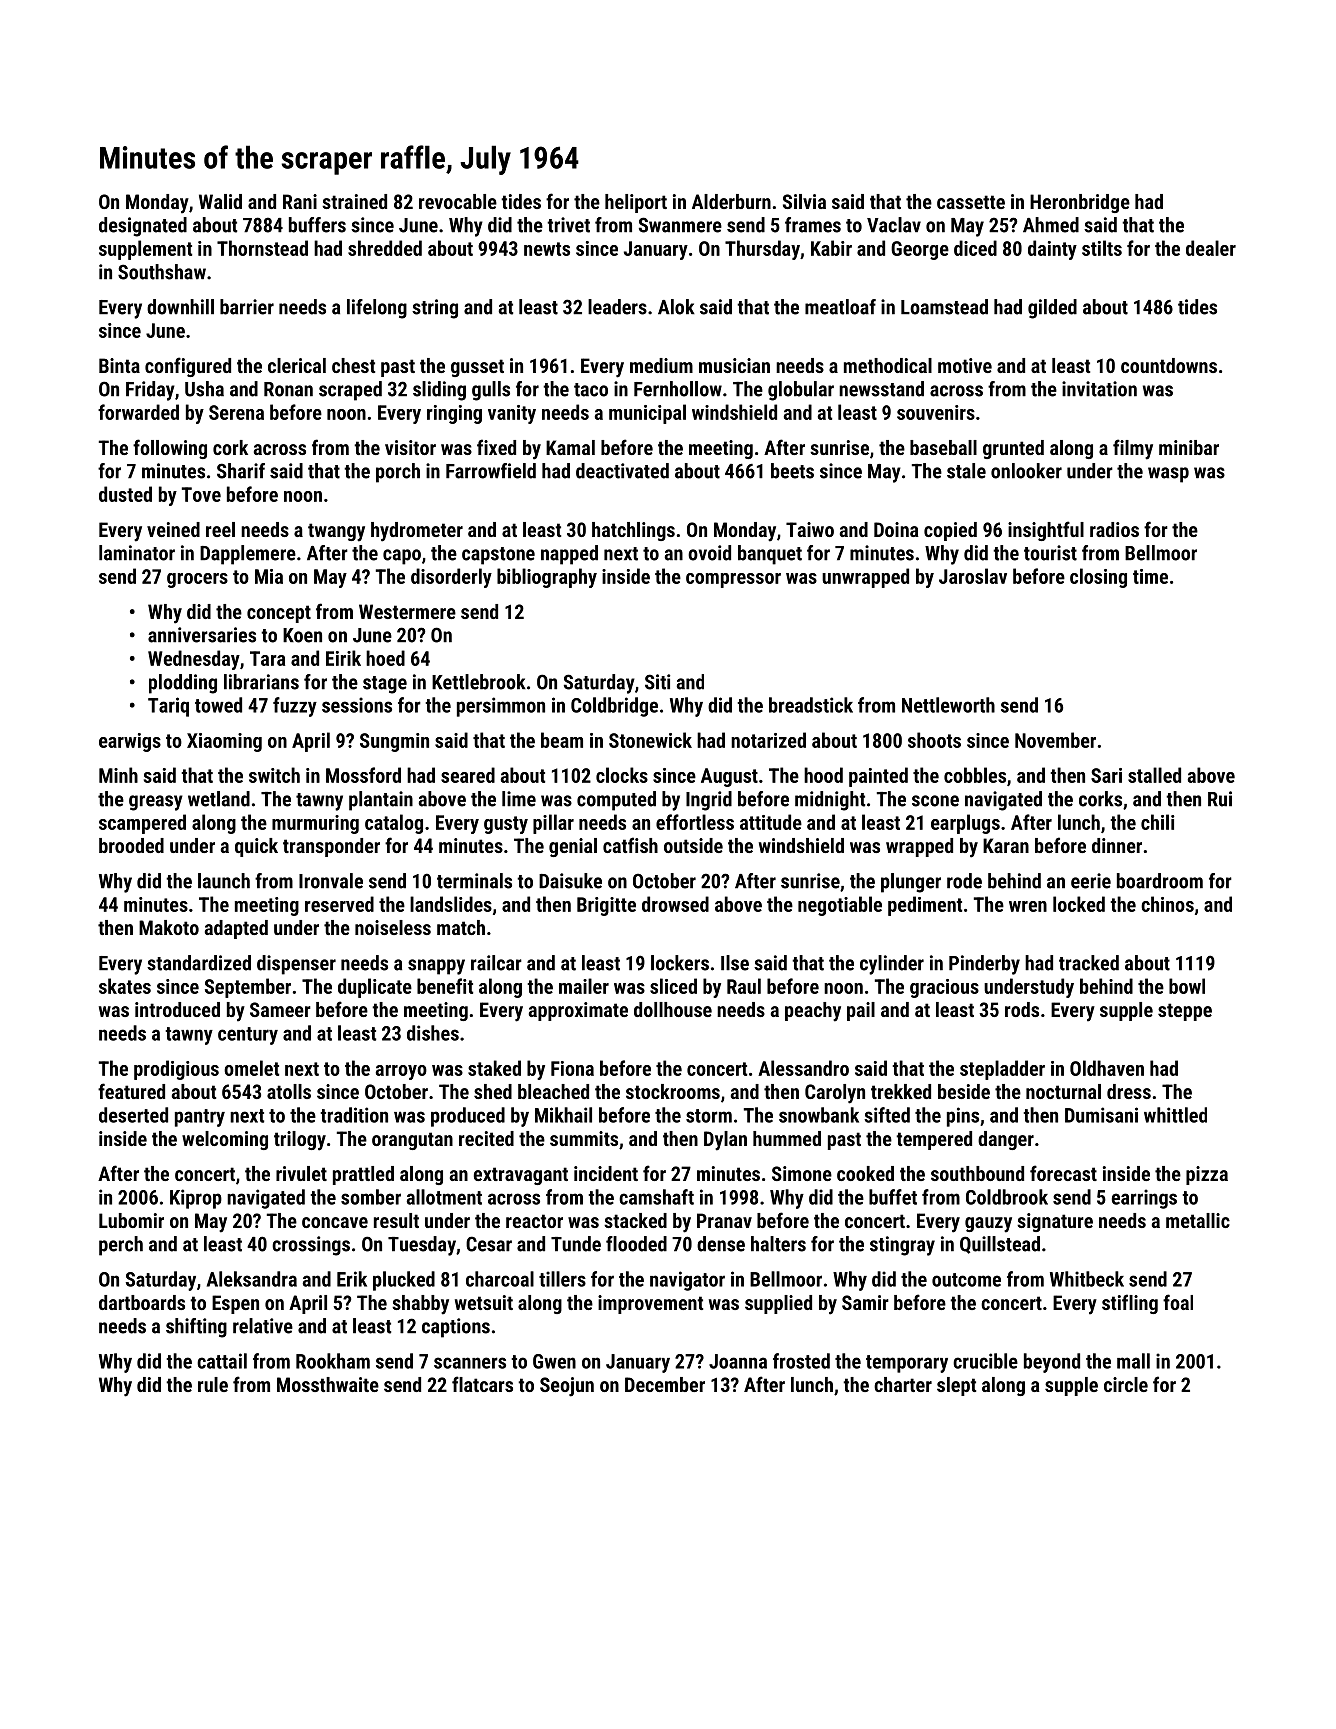 Image resolution: width=1336 pixels, height=1729 pixels. I want to click on brooded, so click(131, 845).
